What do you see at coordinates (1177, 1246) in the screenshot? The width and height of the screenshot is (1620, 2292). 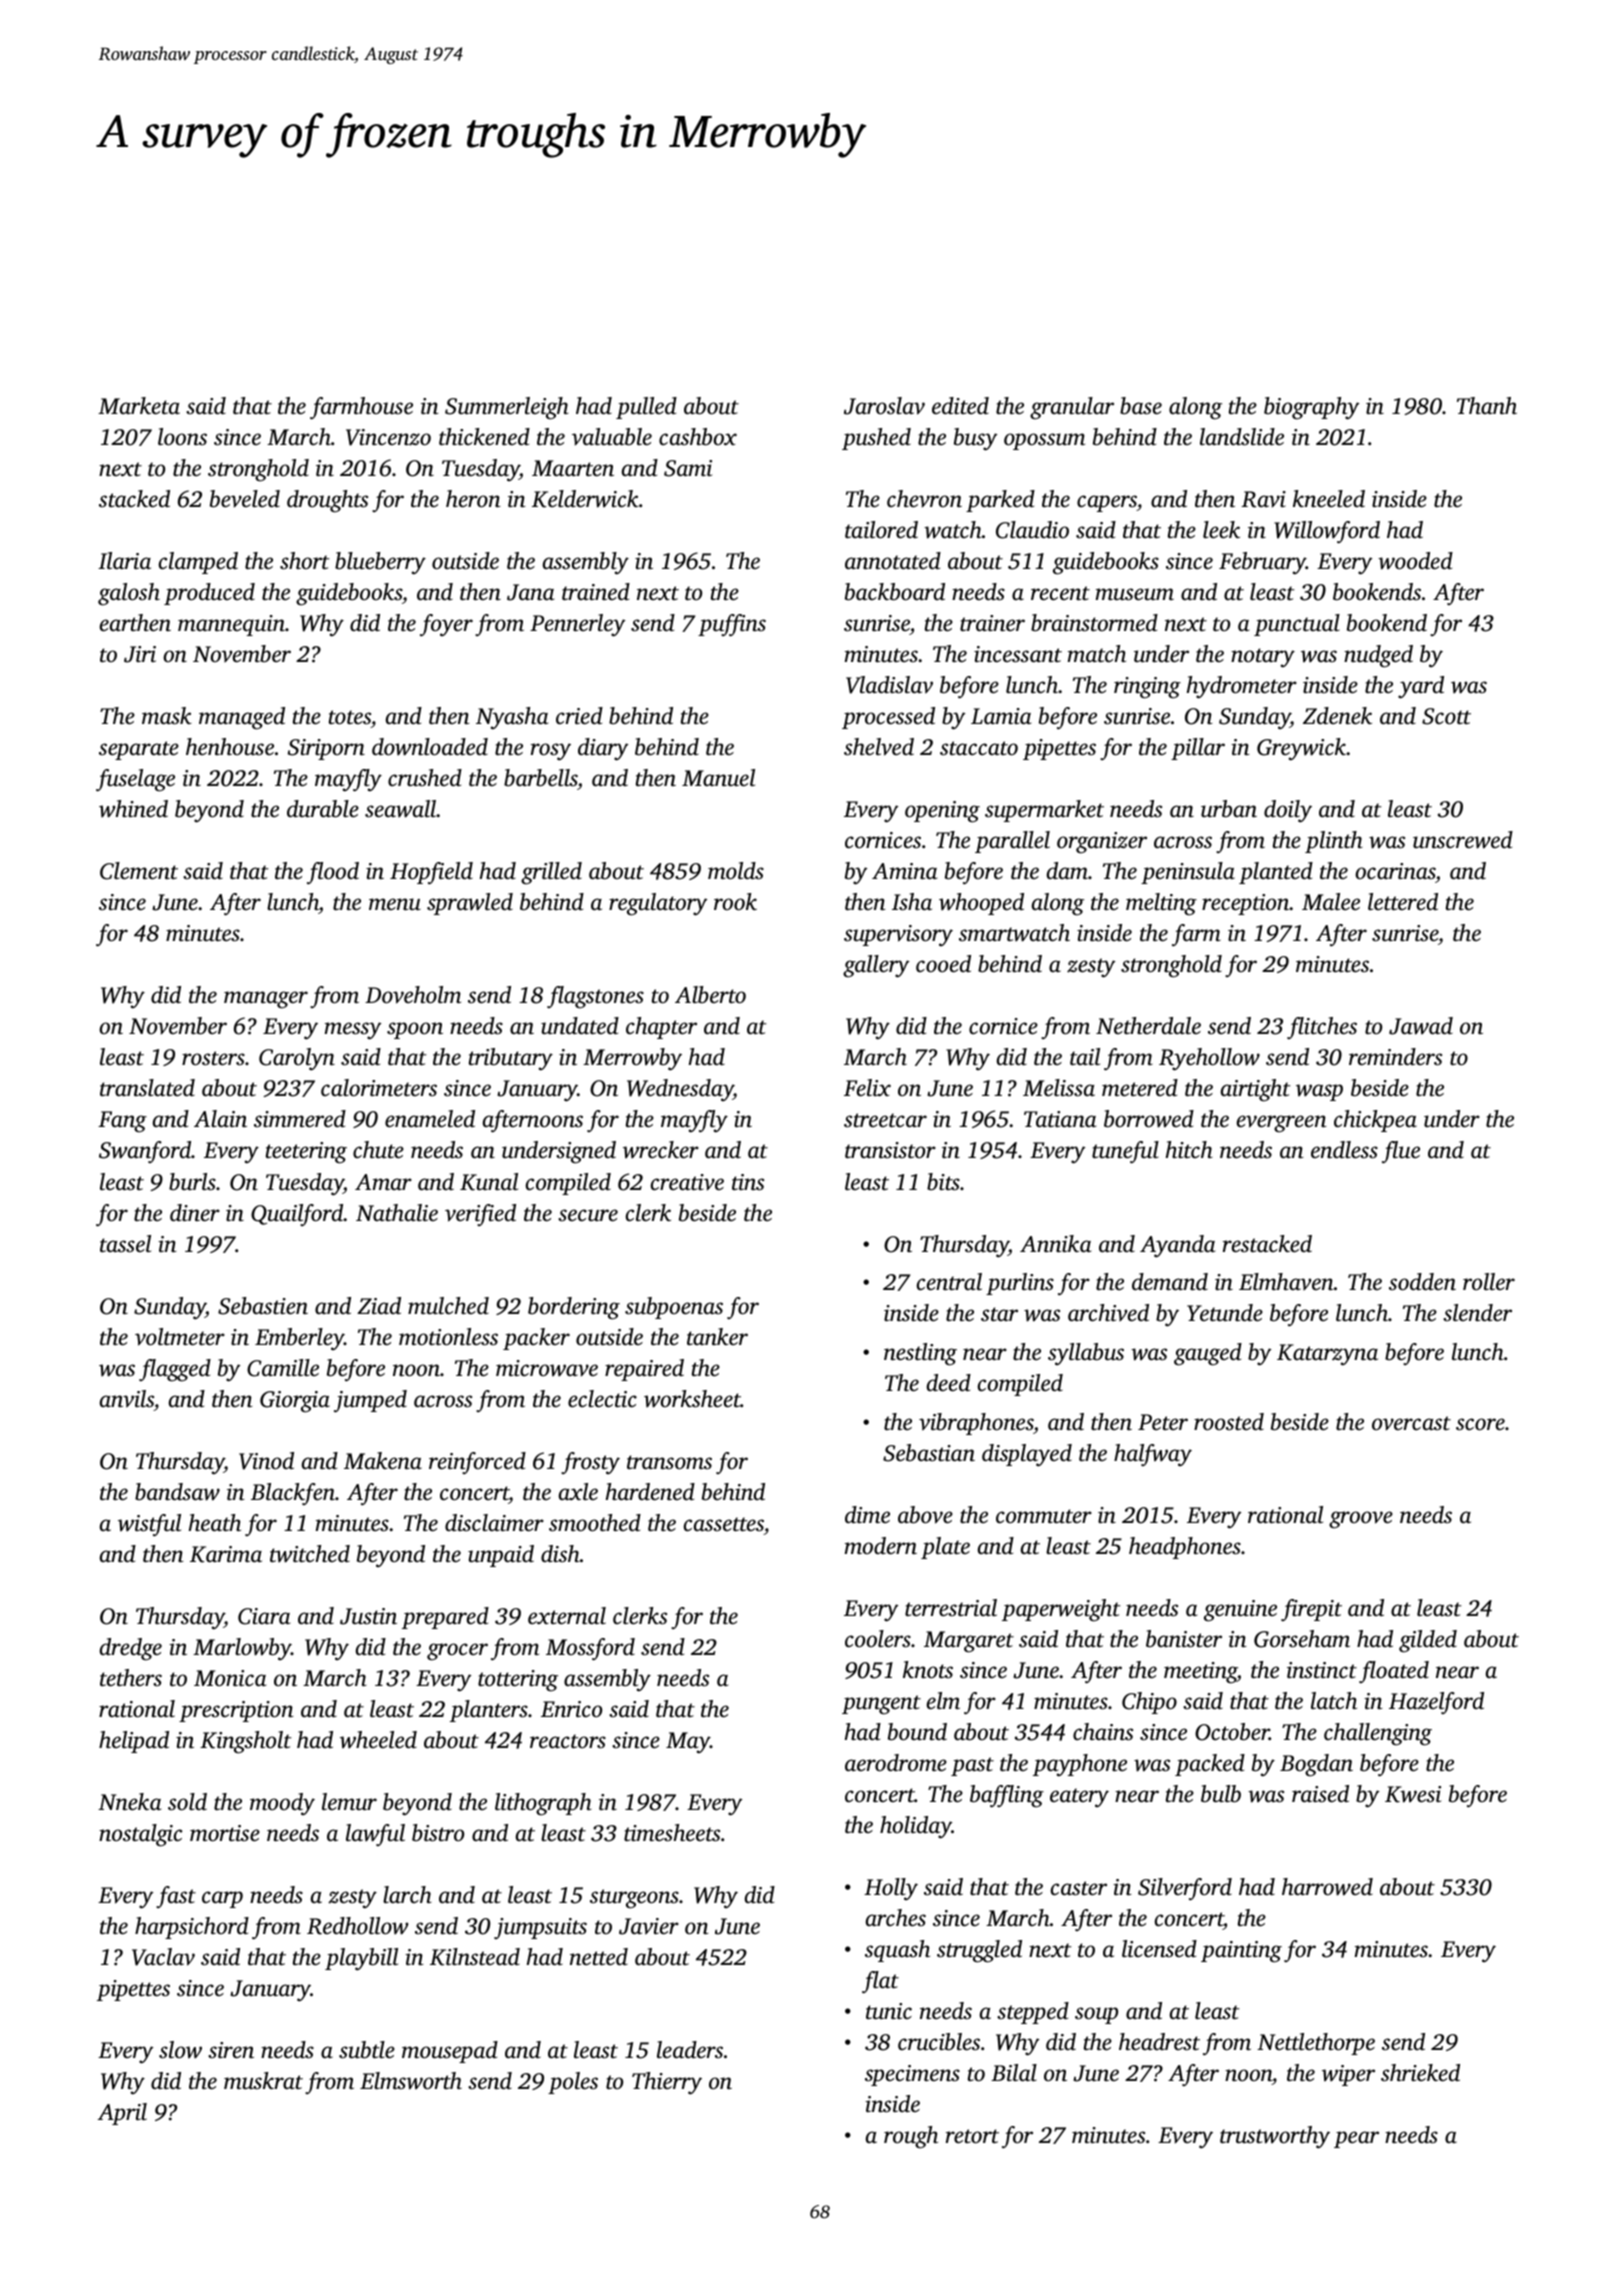 I see `Ayanda` at bounding box center [1177, 1246].
